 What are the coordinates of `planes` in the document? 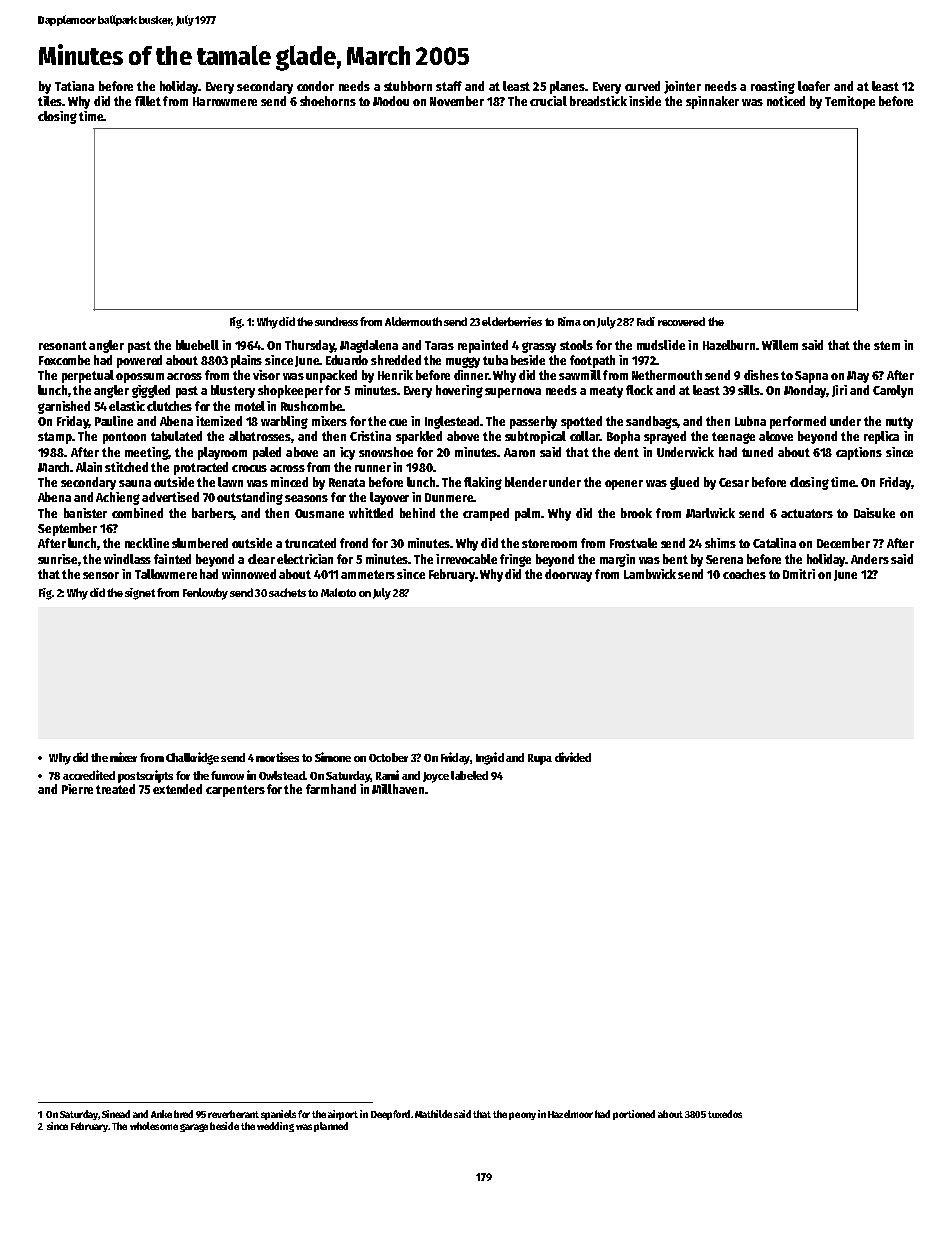 It's located at (567, 87).
